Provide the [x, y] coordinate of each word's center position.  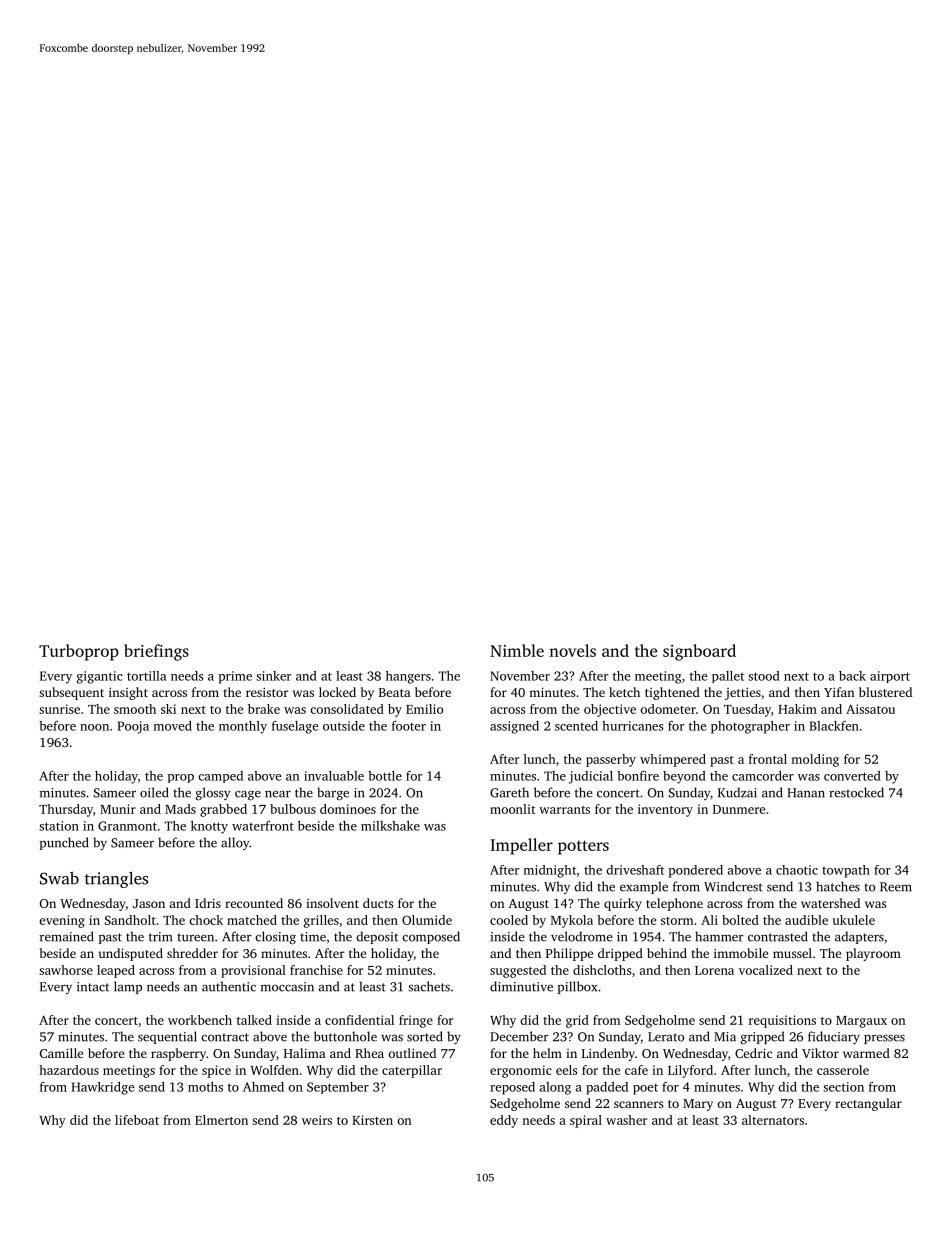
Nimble [517, 650]
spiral [586, 1121]
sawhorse [66, 970]
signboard [699, 652]
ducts [378, 903]
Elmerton [221, 1120]
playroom [873, 954]
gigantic [100, 677]
